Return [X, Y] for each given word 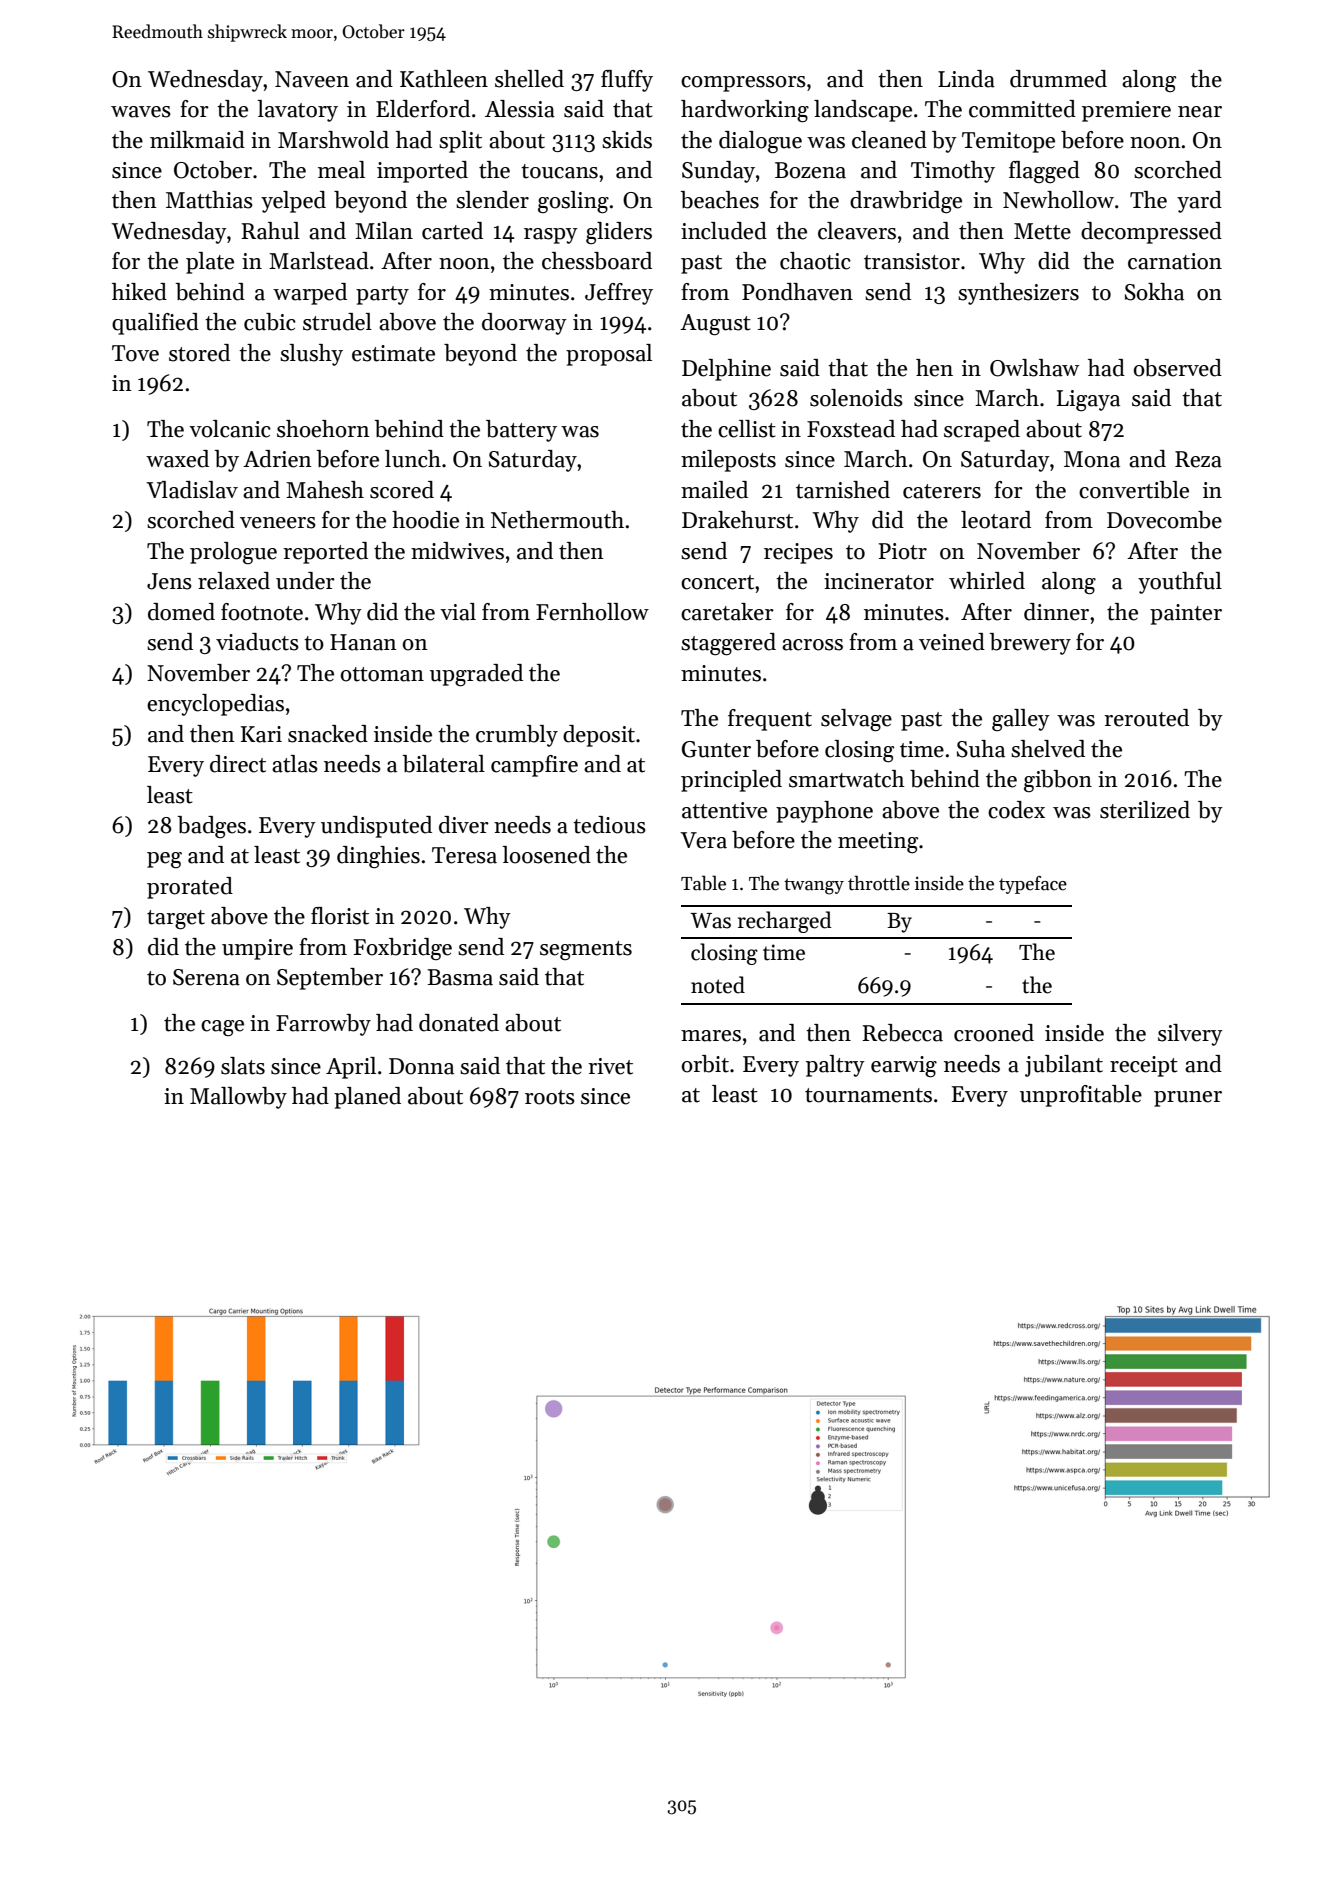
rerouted [1146, 718]
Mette [1042, 231]
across [812, 645]
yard [1199, 202]
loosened [546, 855]
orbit [705, 1064]
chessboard [597, 261]
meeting [878, 843]
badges [211, 827]
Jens [169, 581]
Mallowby [238, 1098]
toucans [559, 171]
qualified [155, 324]
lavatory [297, 111]
